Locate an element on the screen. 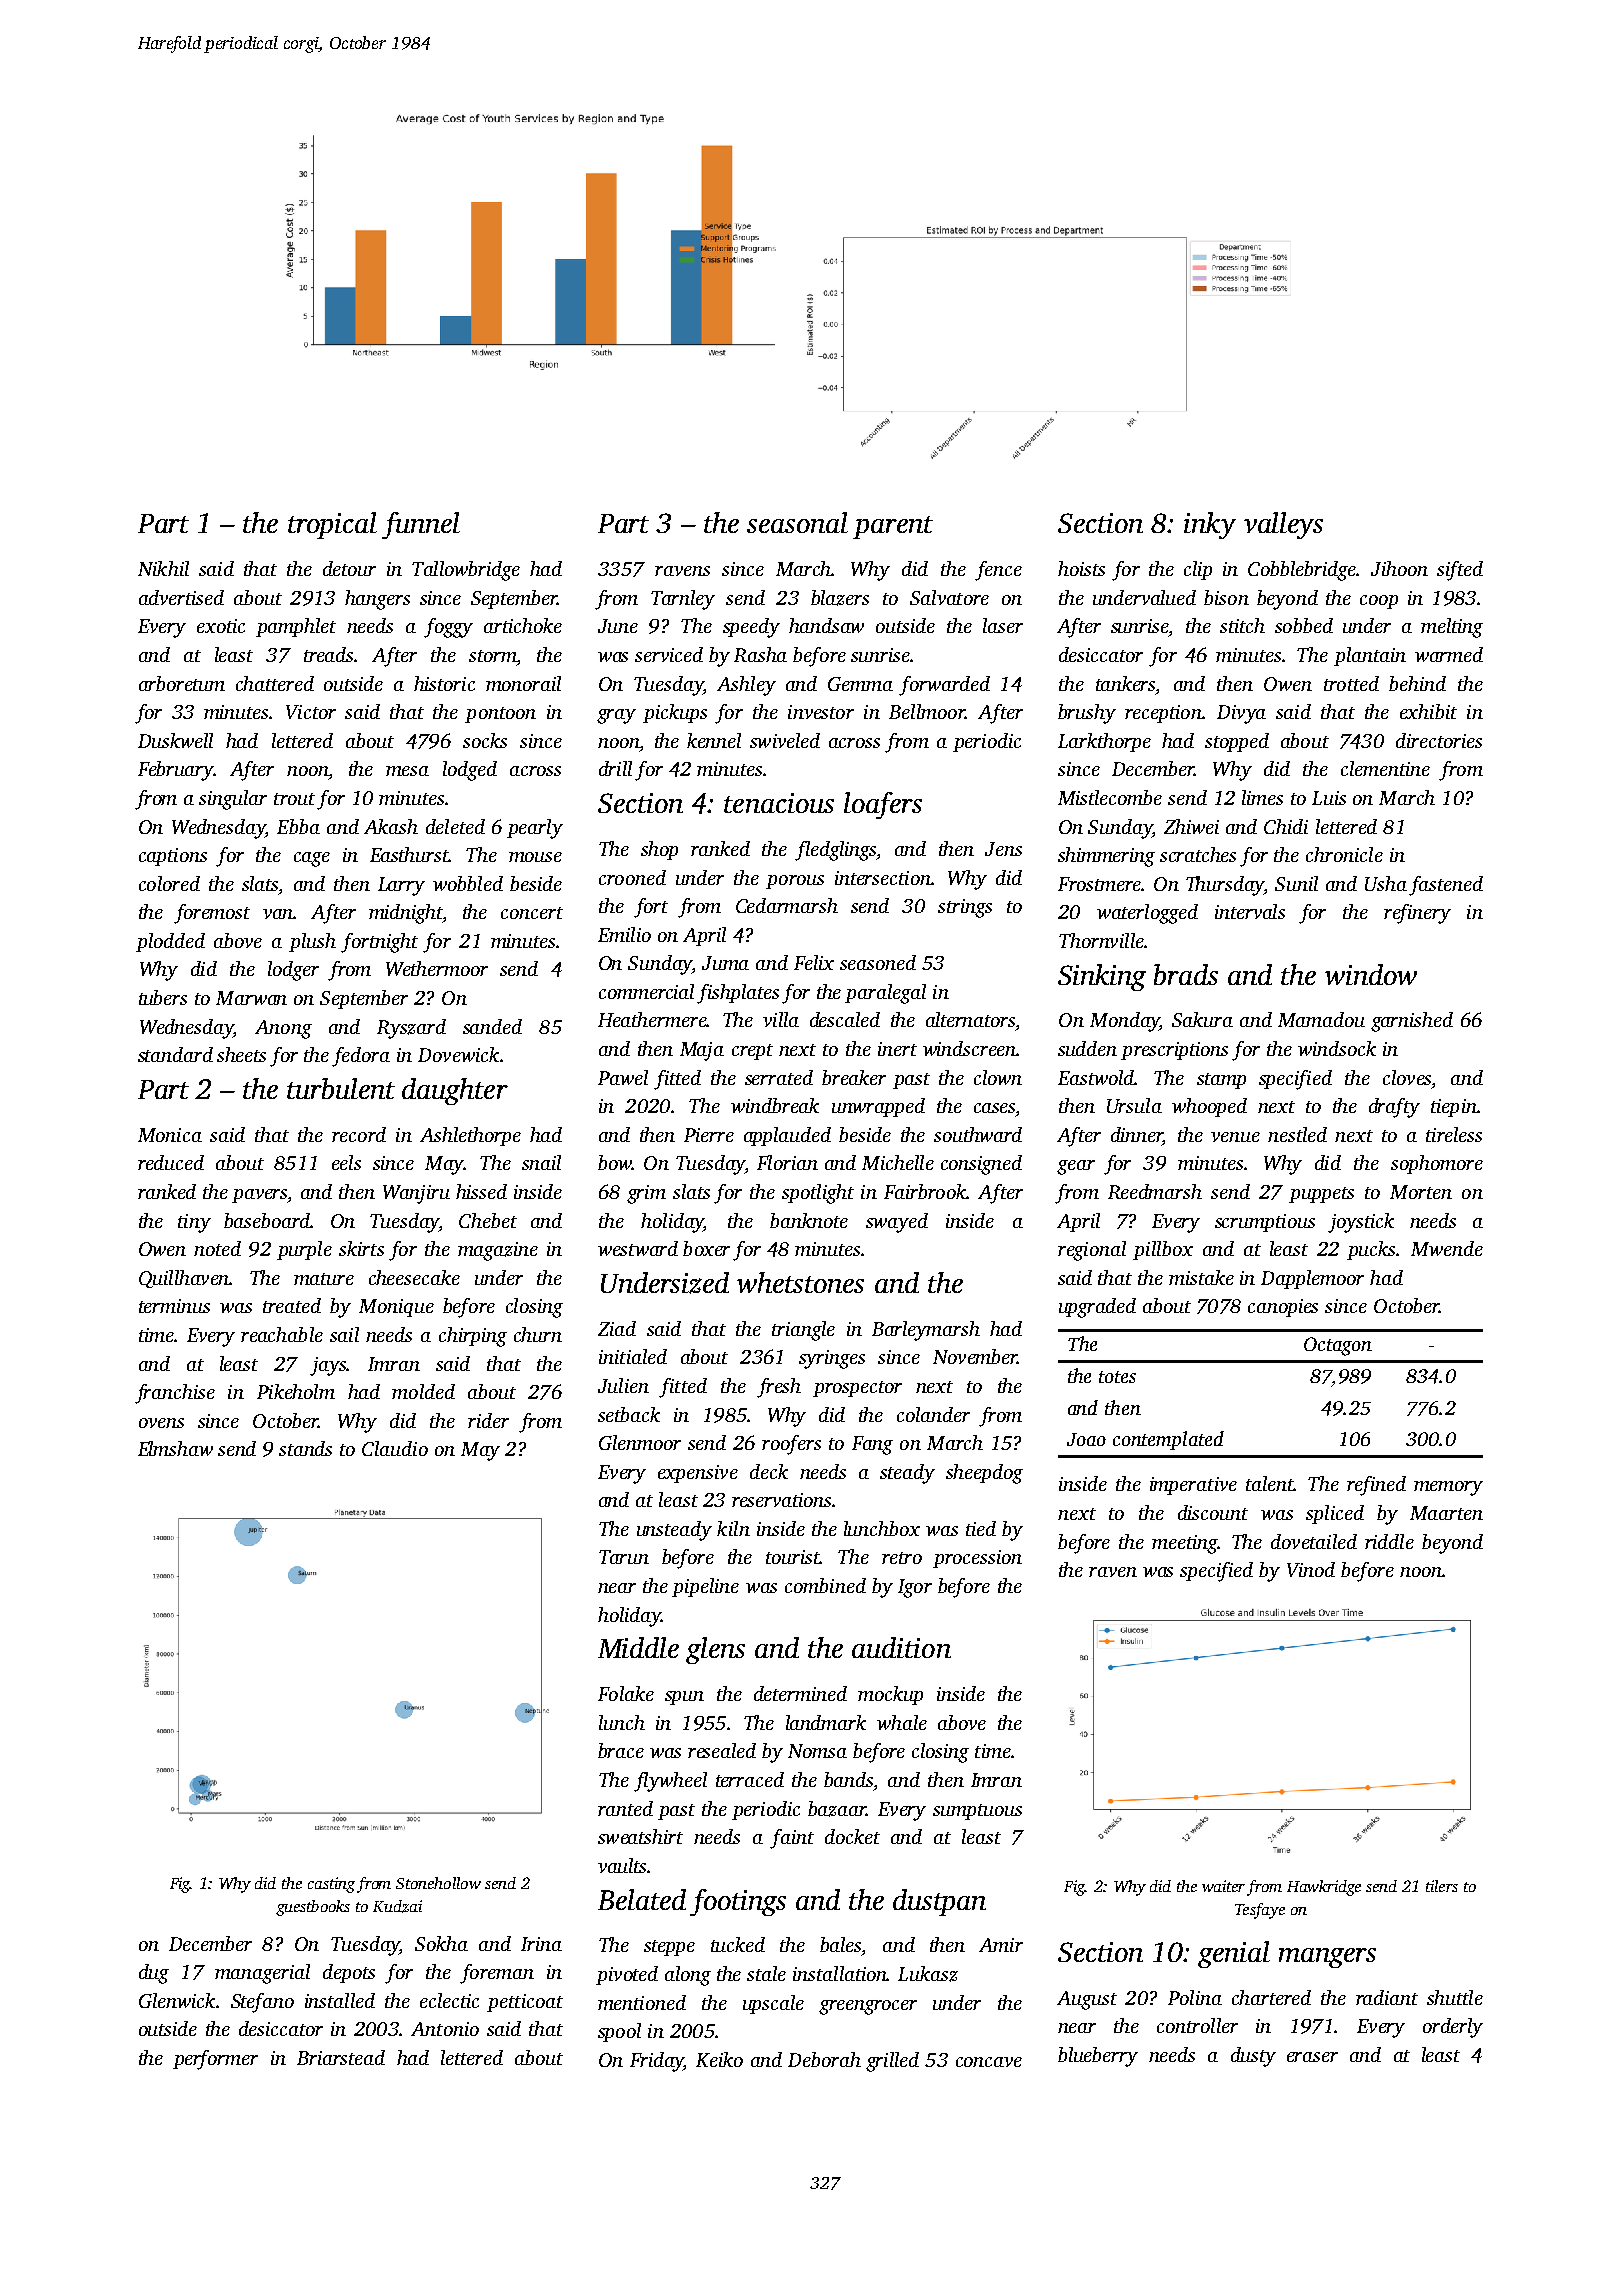 Image resolution: width=1620 pixels, height=2292 pixels. Glenwick is located at coordinates (177, 2000).
